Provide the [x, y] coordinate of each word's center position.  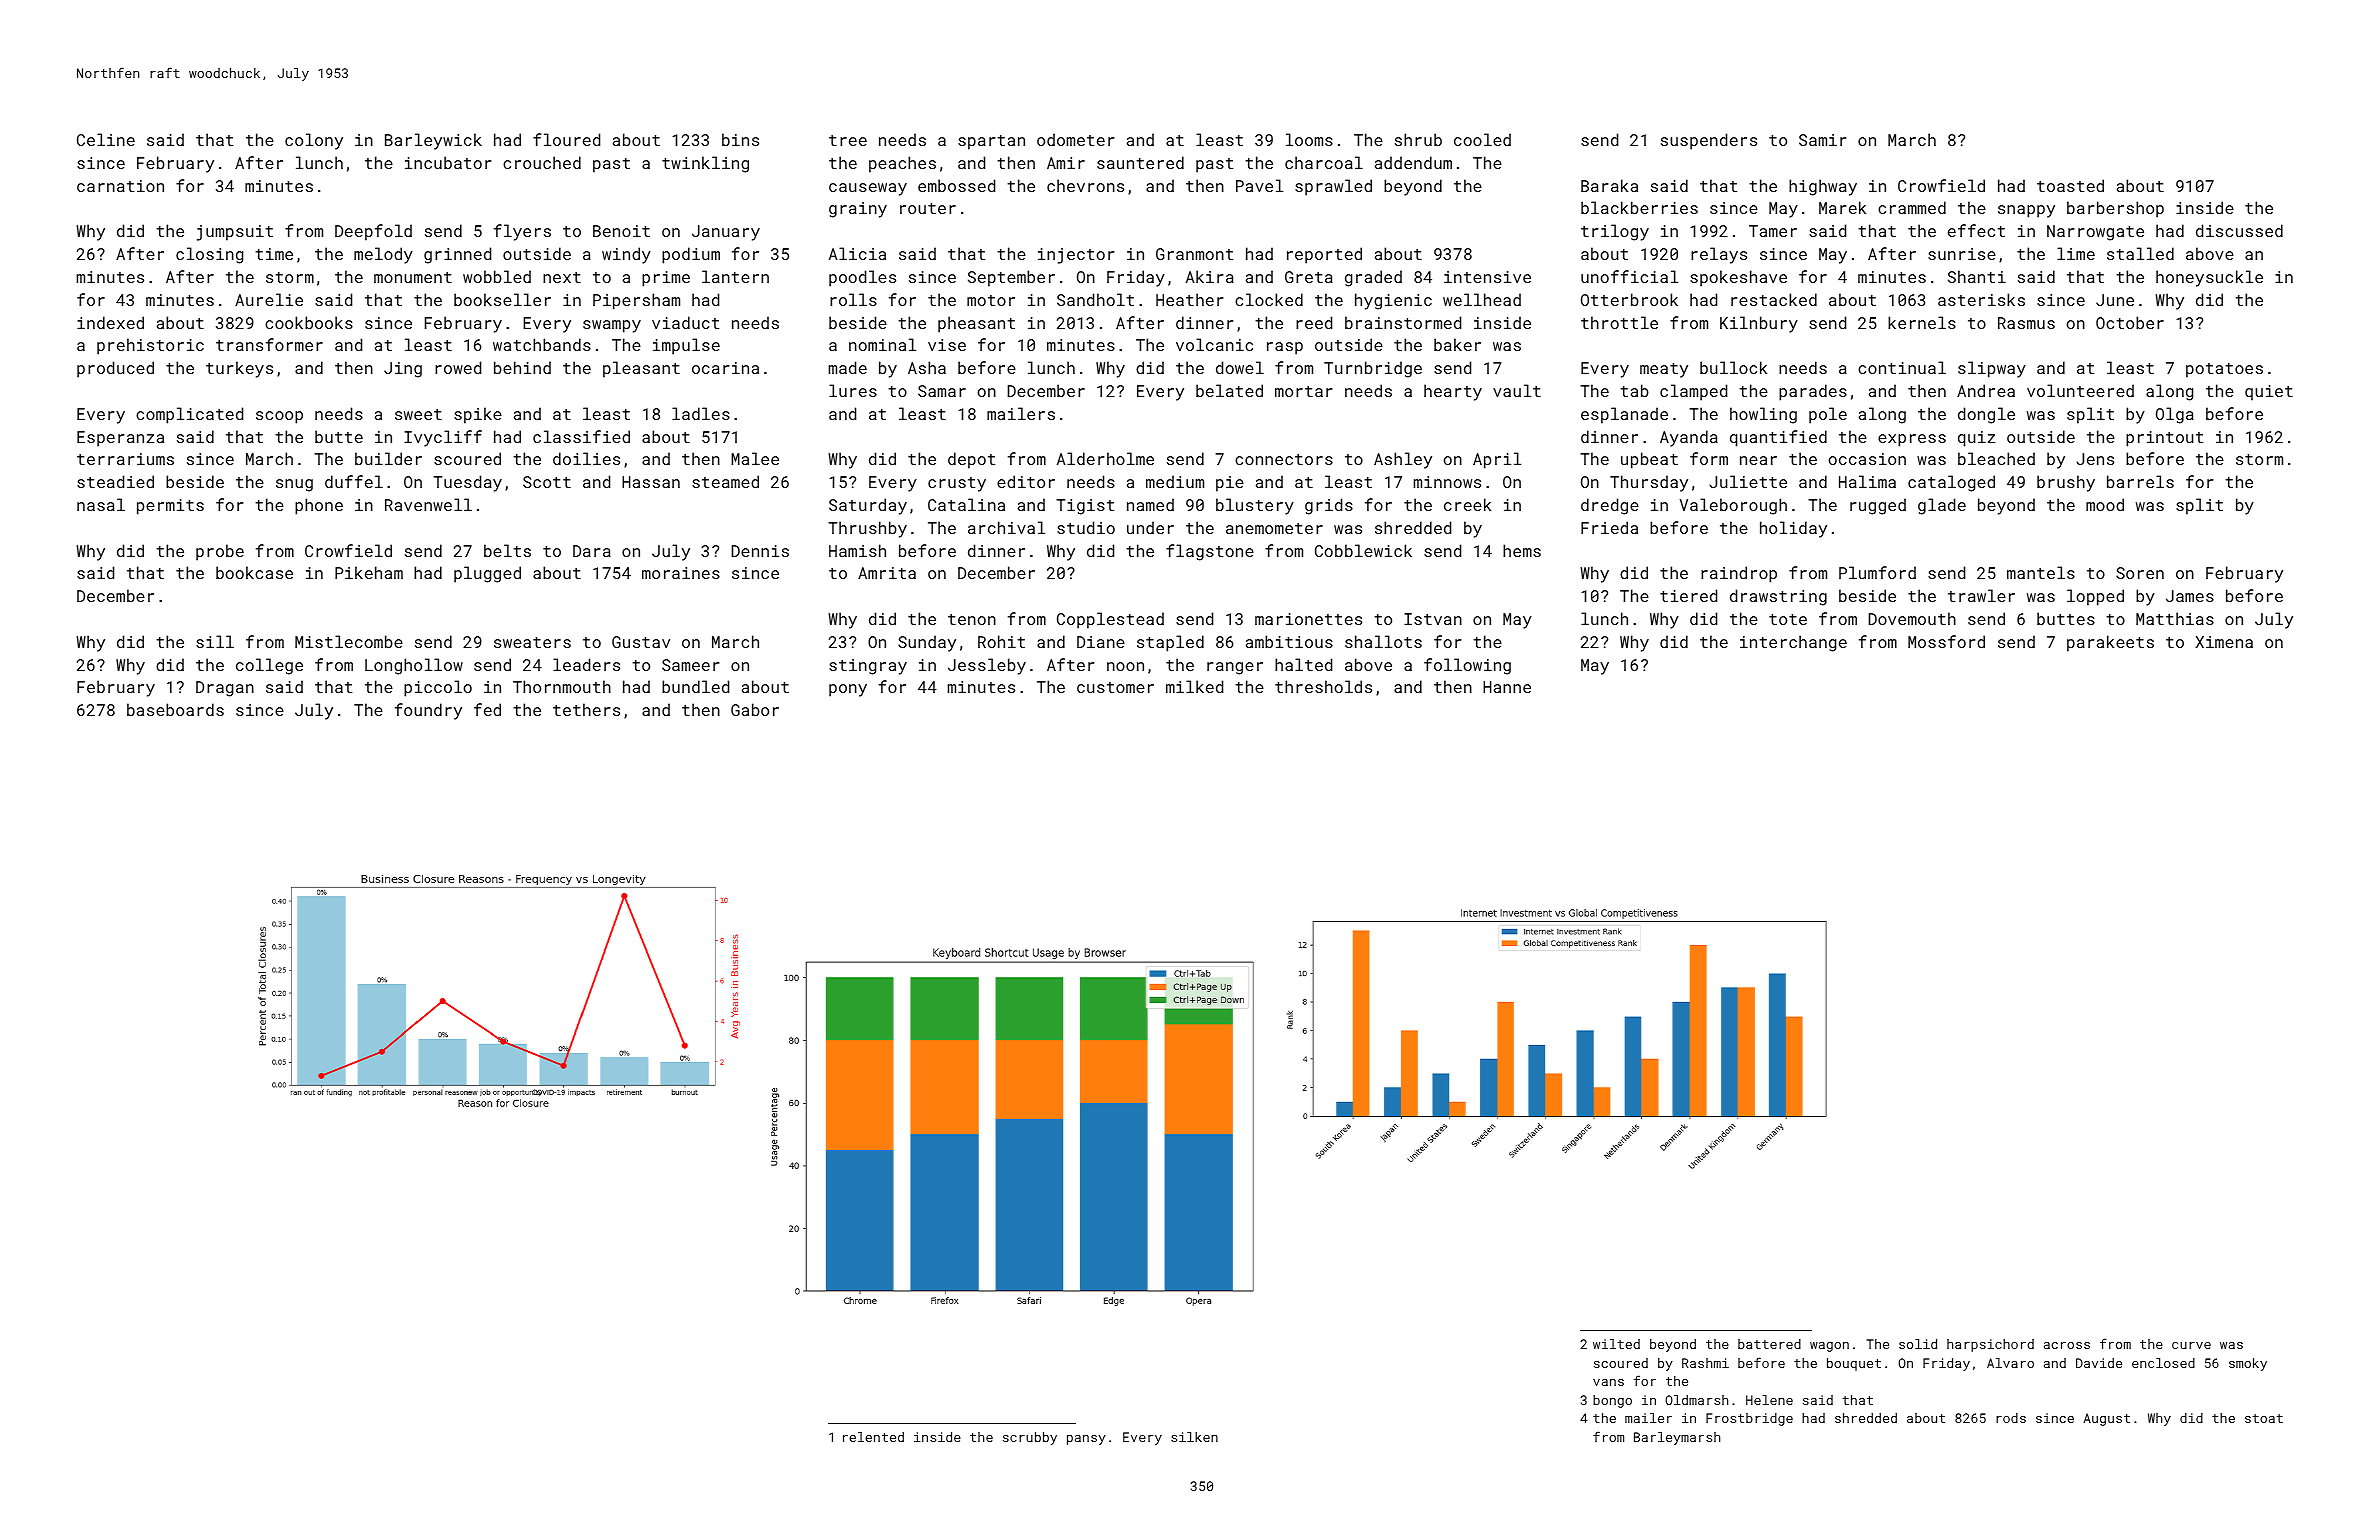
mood [2105, 504]
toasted [2070, 185]
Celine [106, 139]
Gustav [641, 642]
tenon [972, 619]
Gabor [755, 709]
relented [873, 1437]
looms [1309, 139]
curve [2191, 1345]
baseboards [175, 709]
